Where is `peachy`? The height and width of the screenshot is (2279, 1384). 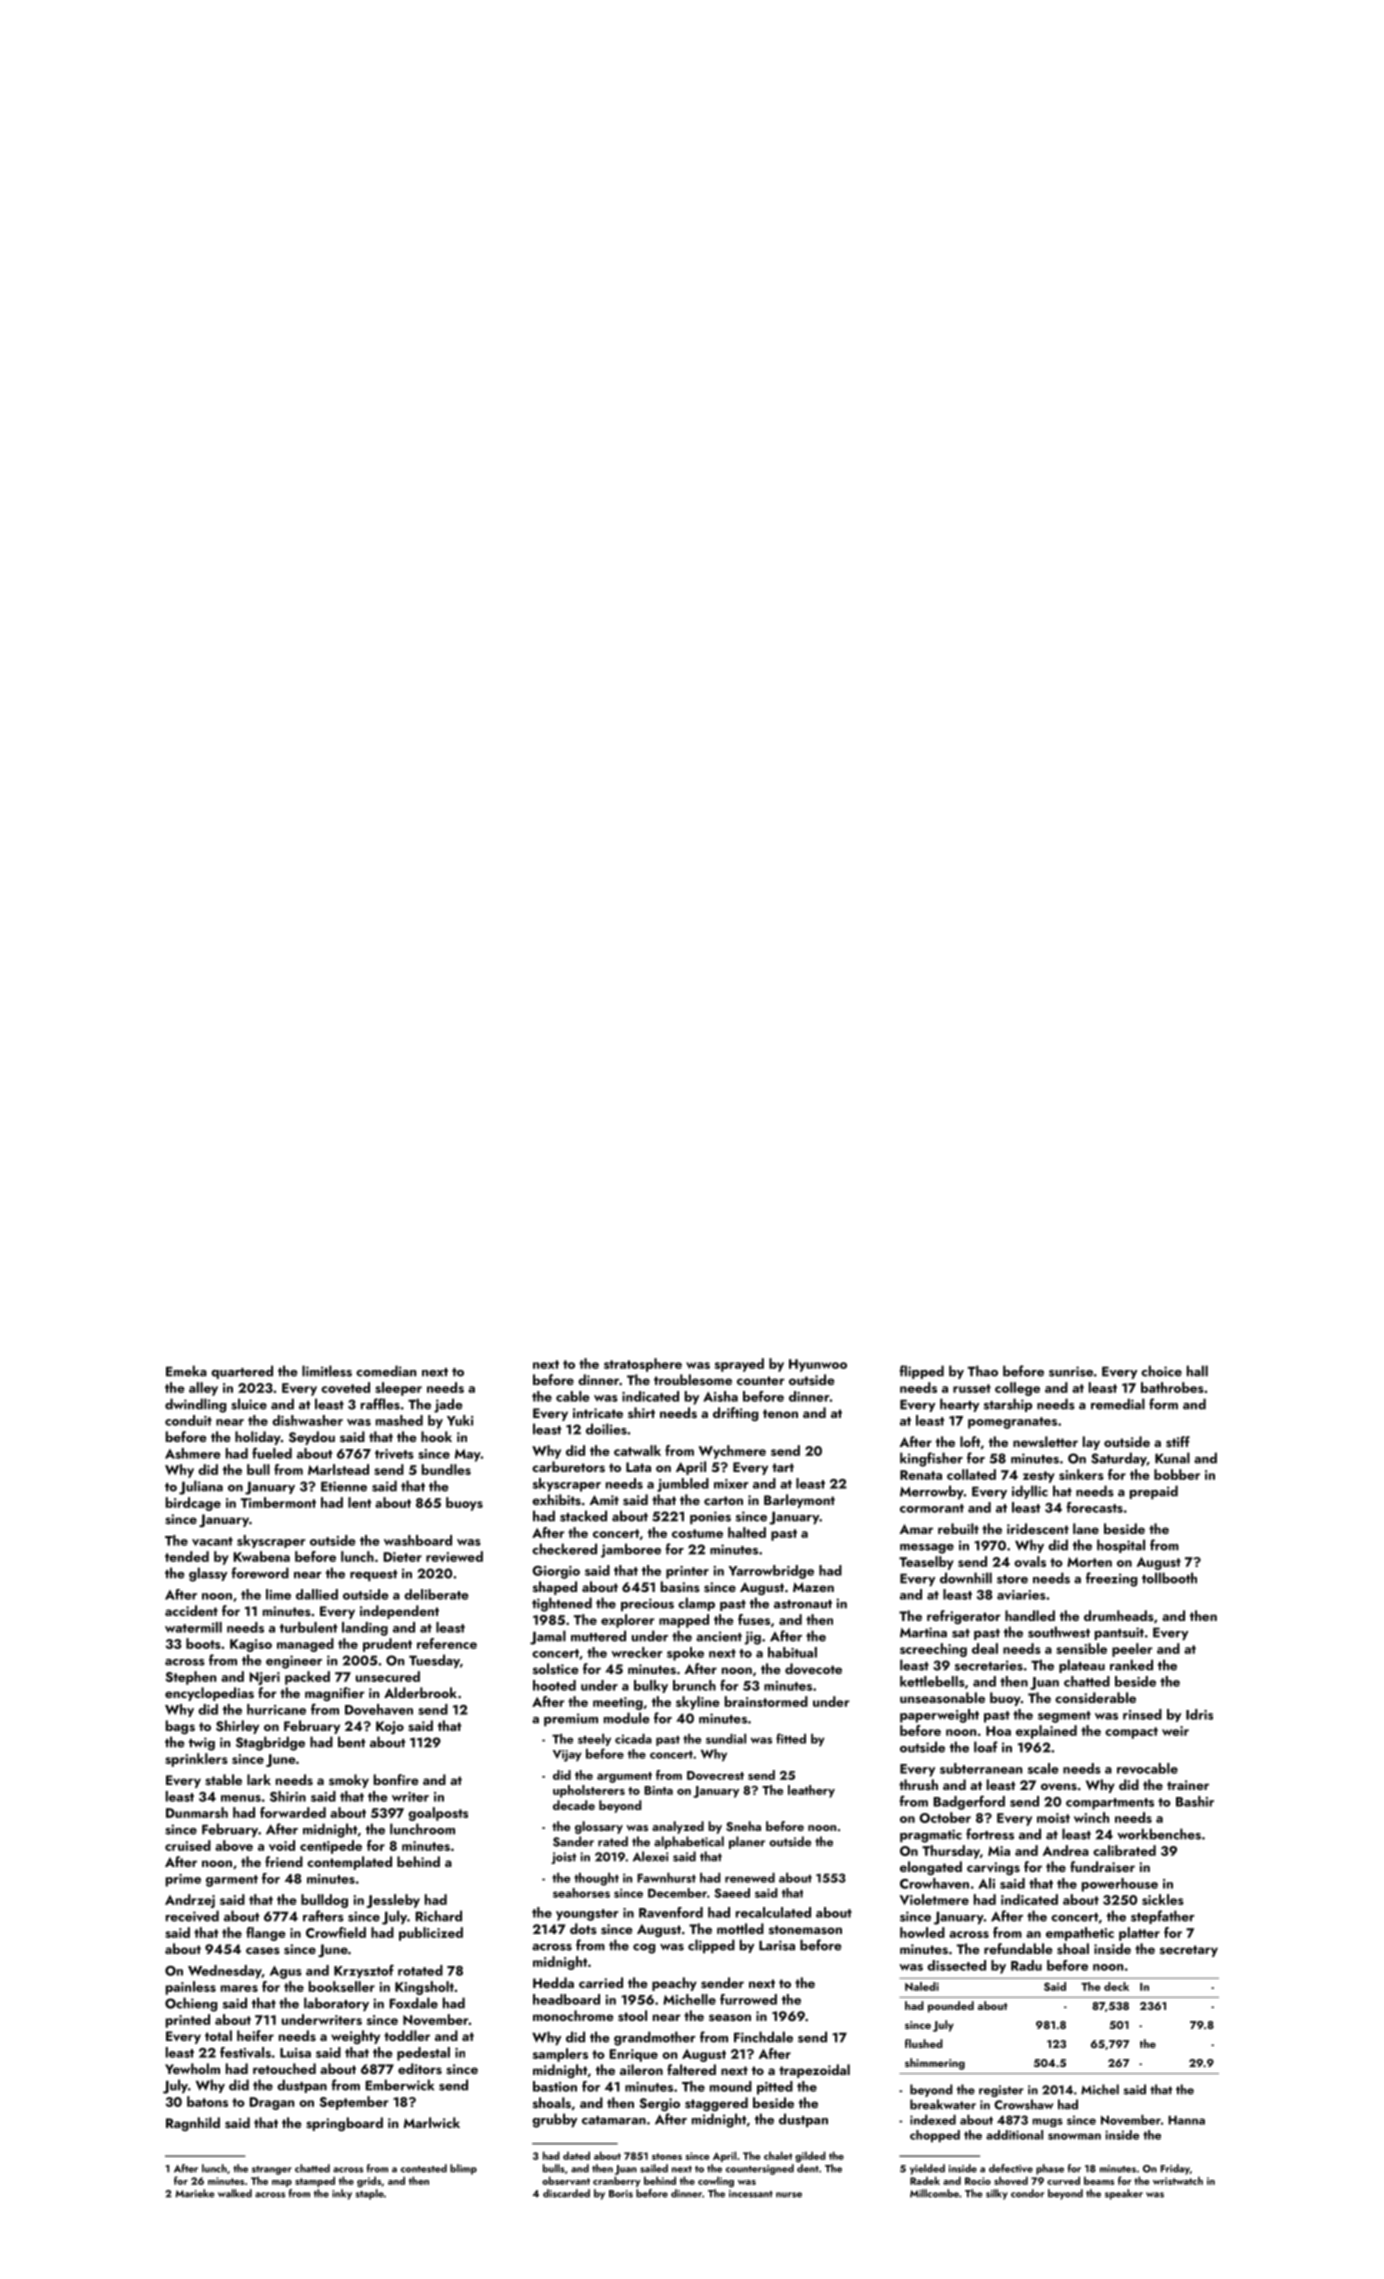 peachy is located at coordinates (674, 1984).
